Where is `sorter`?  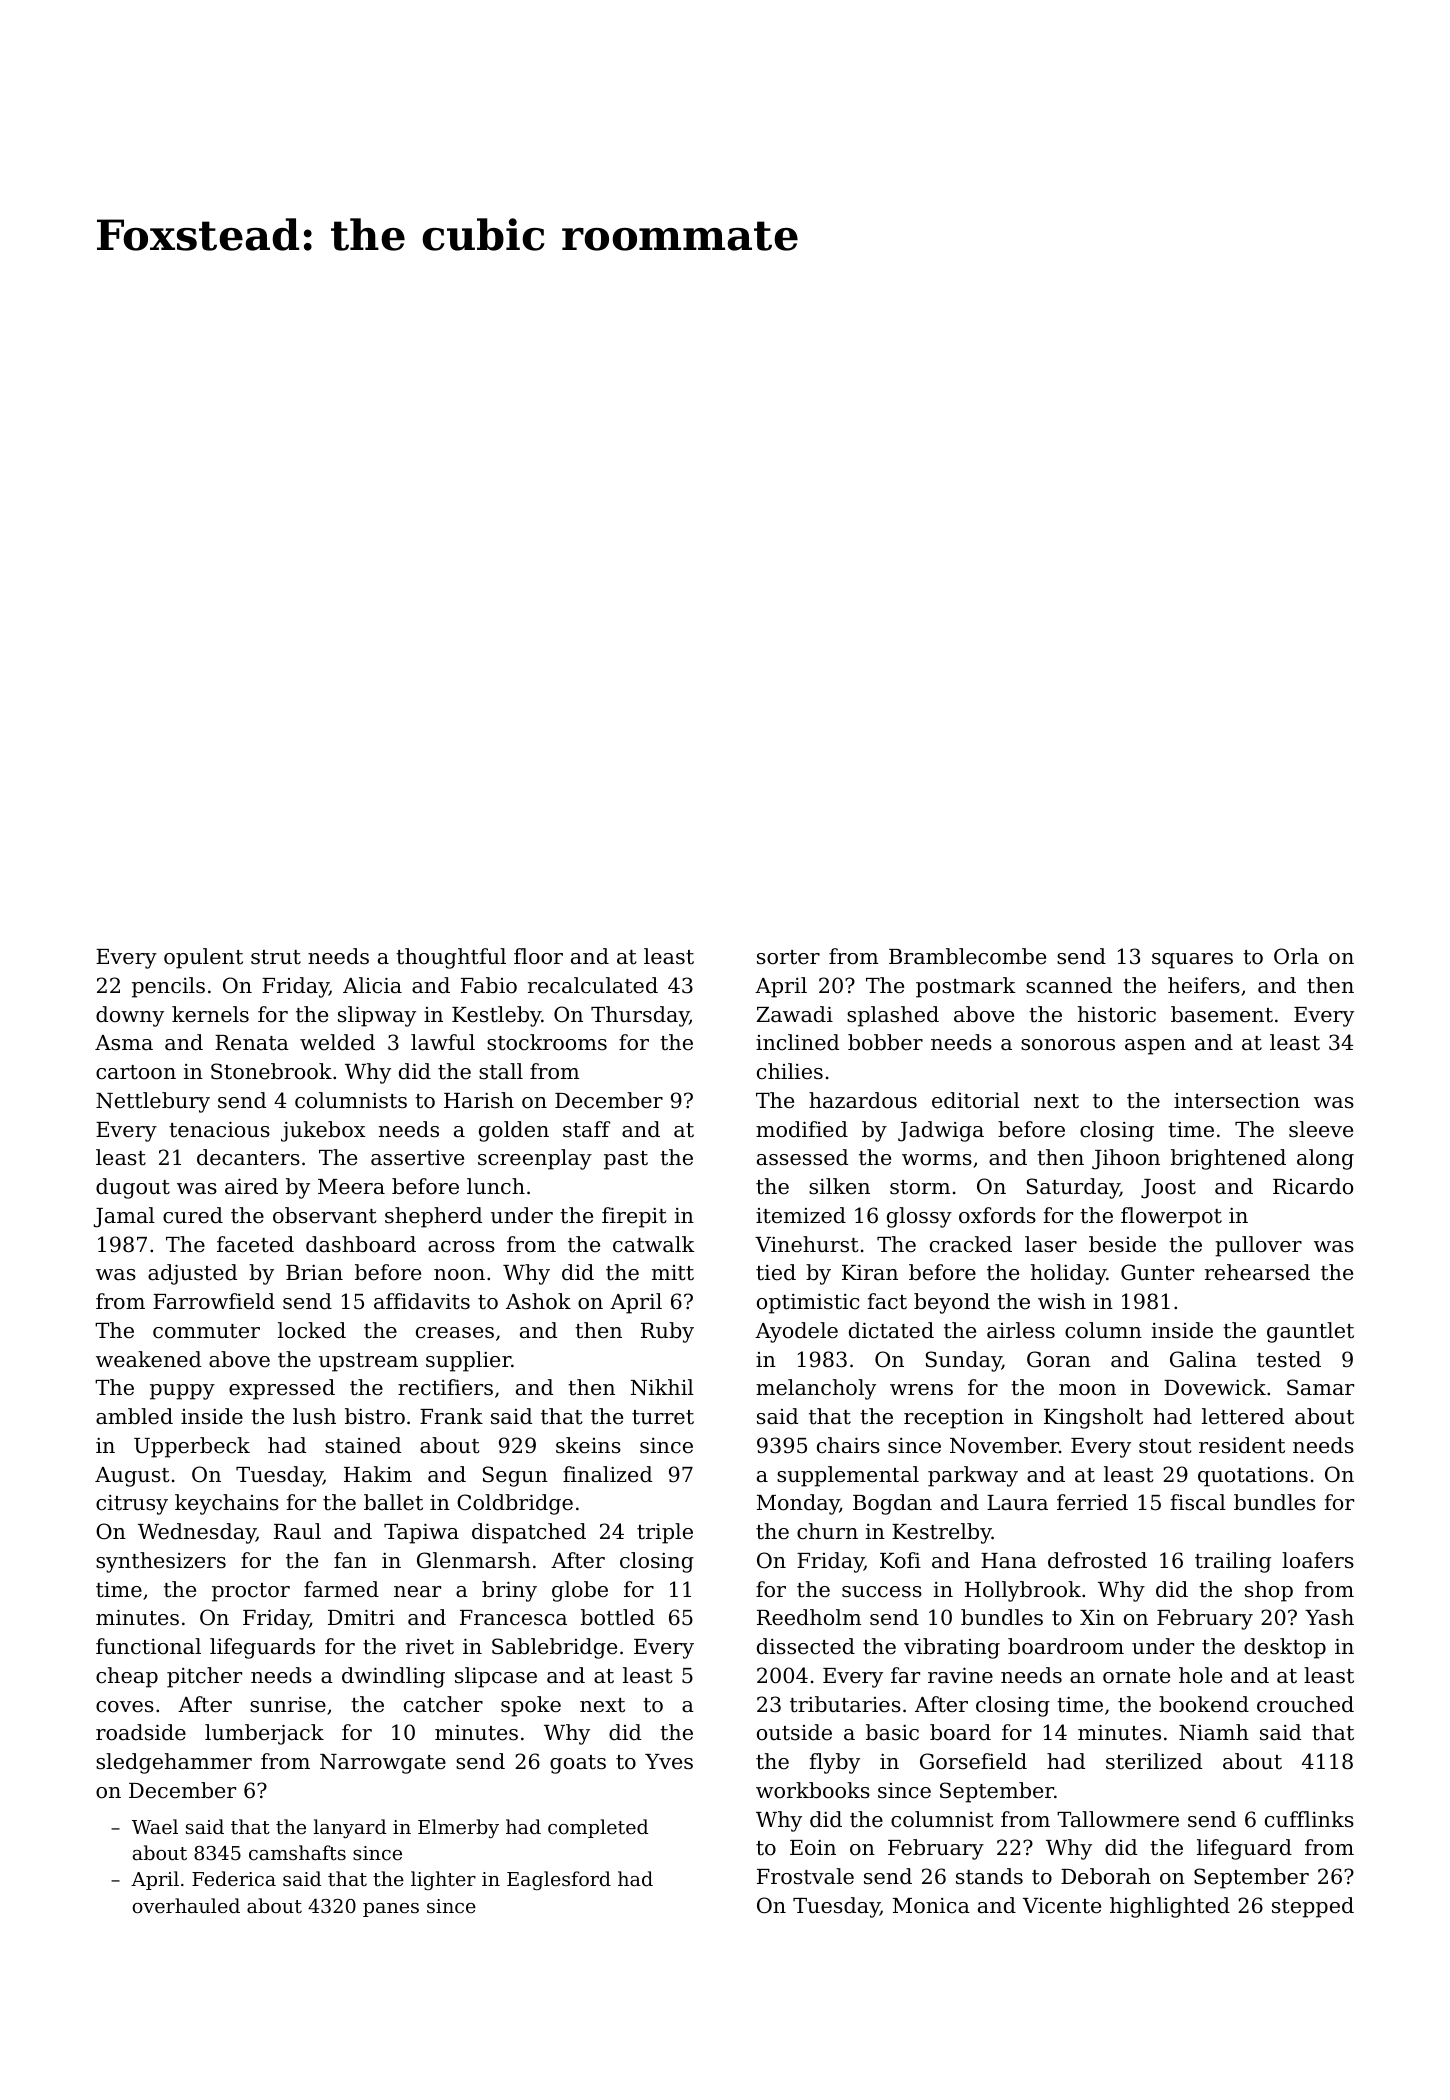 sorter is located at coordinates (788, 957).
